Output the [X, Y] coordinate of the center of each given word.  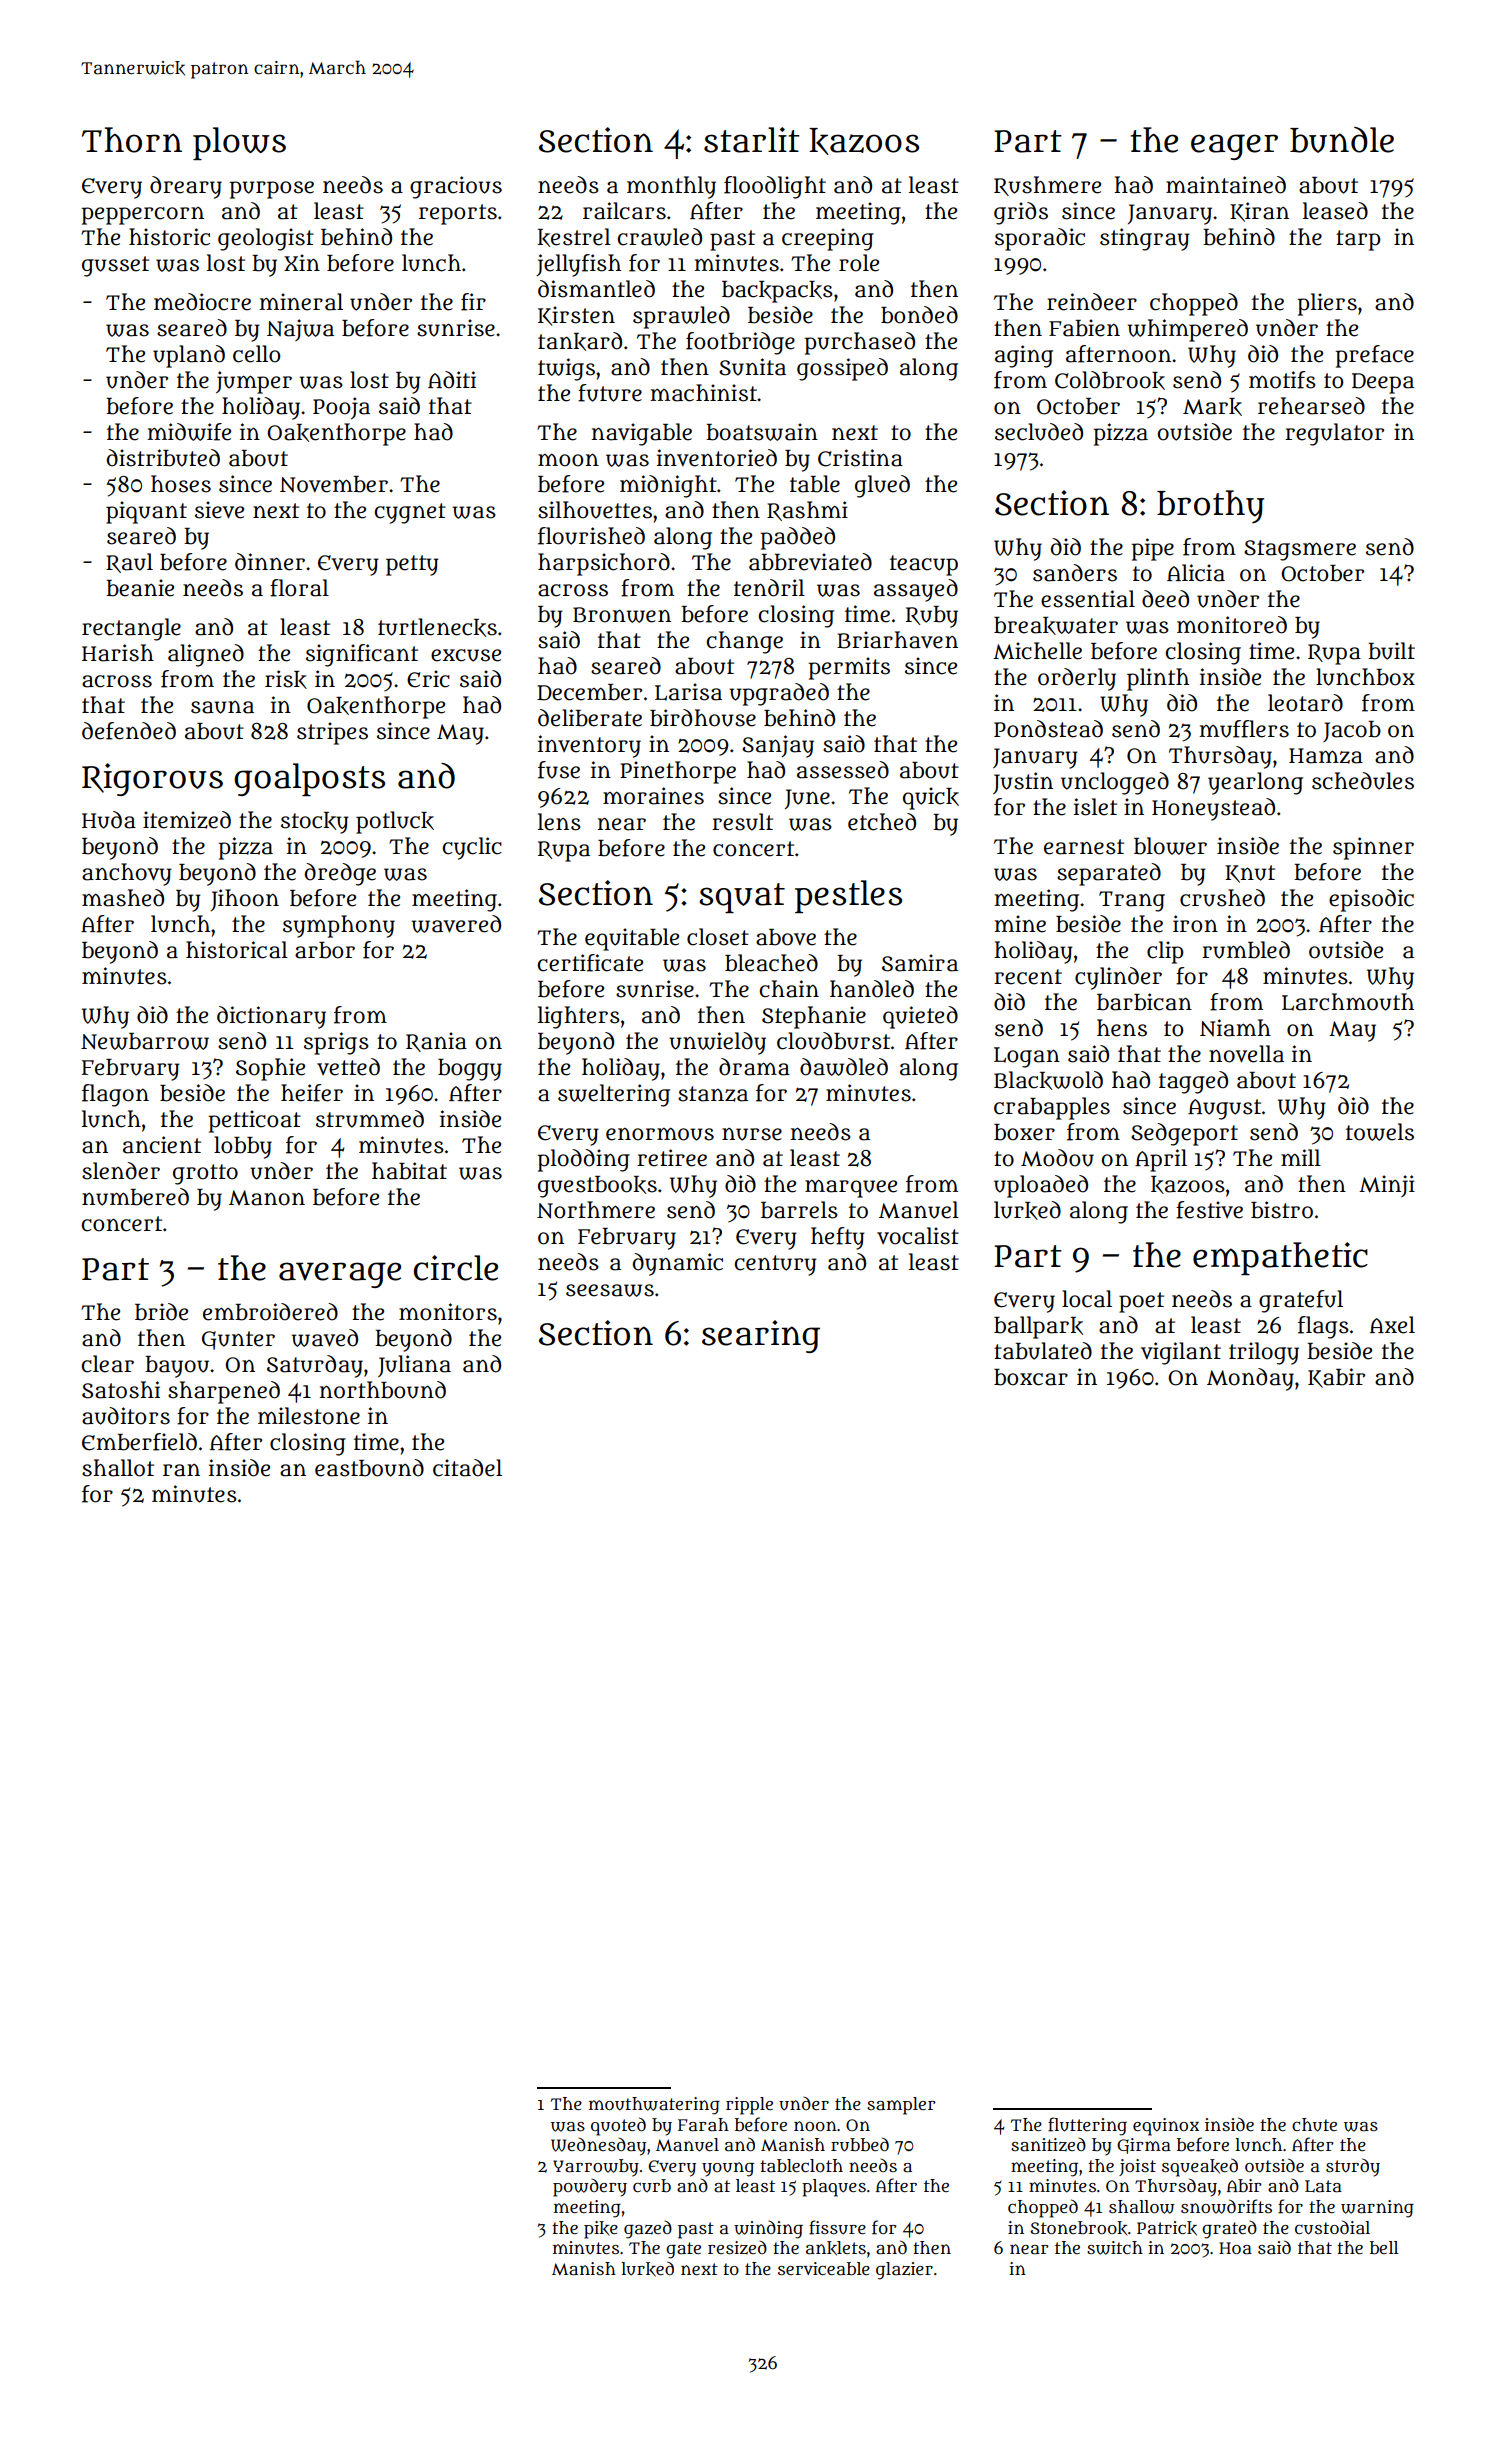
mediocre [202, 302]
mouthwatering [654, 2106]
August [1224, 1109]
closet [718, 937]
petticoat [254, 1121]
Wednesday [598, 2147]
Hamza [1326, 756]
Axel [1392, 1325]
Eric [428, 679]
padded [797, 538]
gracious [456, 187]
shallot [118, 1468]
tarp [1358, 240]
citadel [467, 1468]
